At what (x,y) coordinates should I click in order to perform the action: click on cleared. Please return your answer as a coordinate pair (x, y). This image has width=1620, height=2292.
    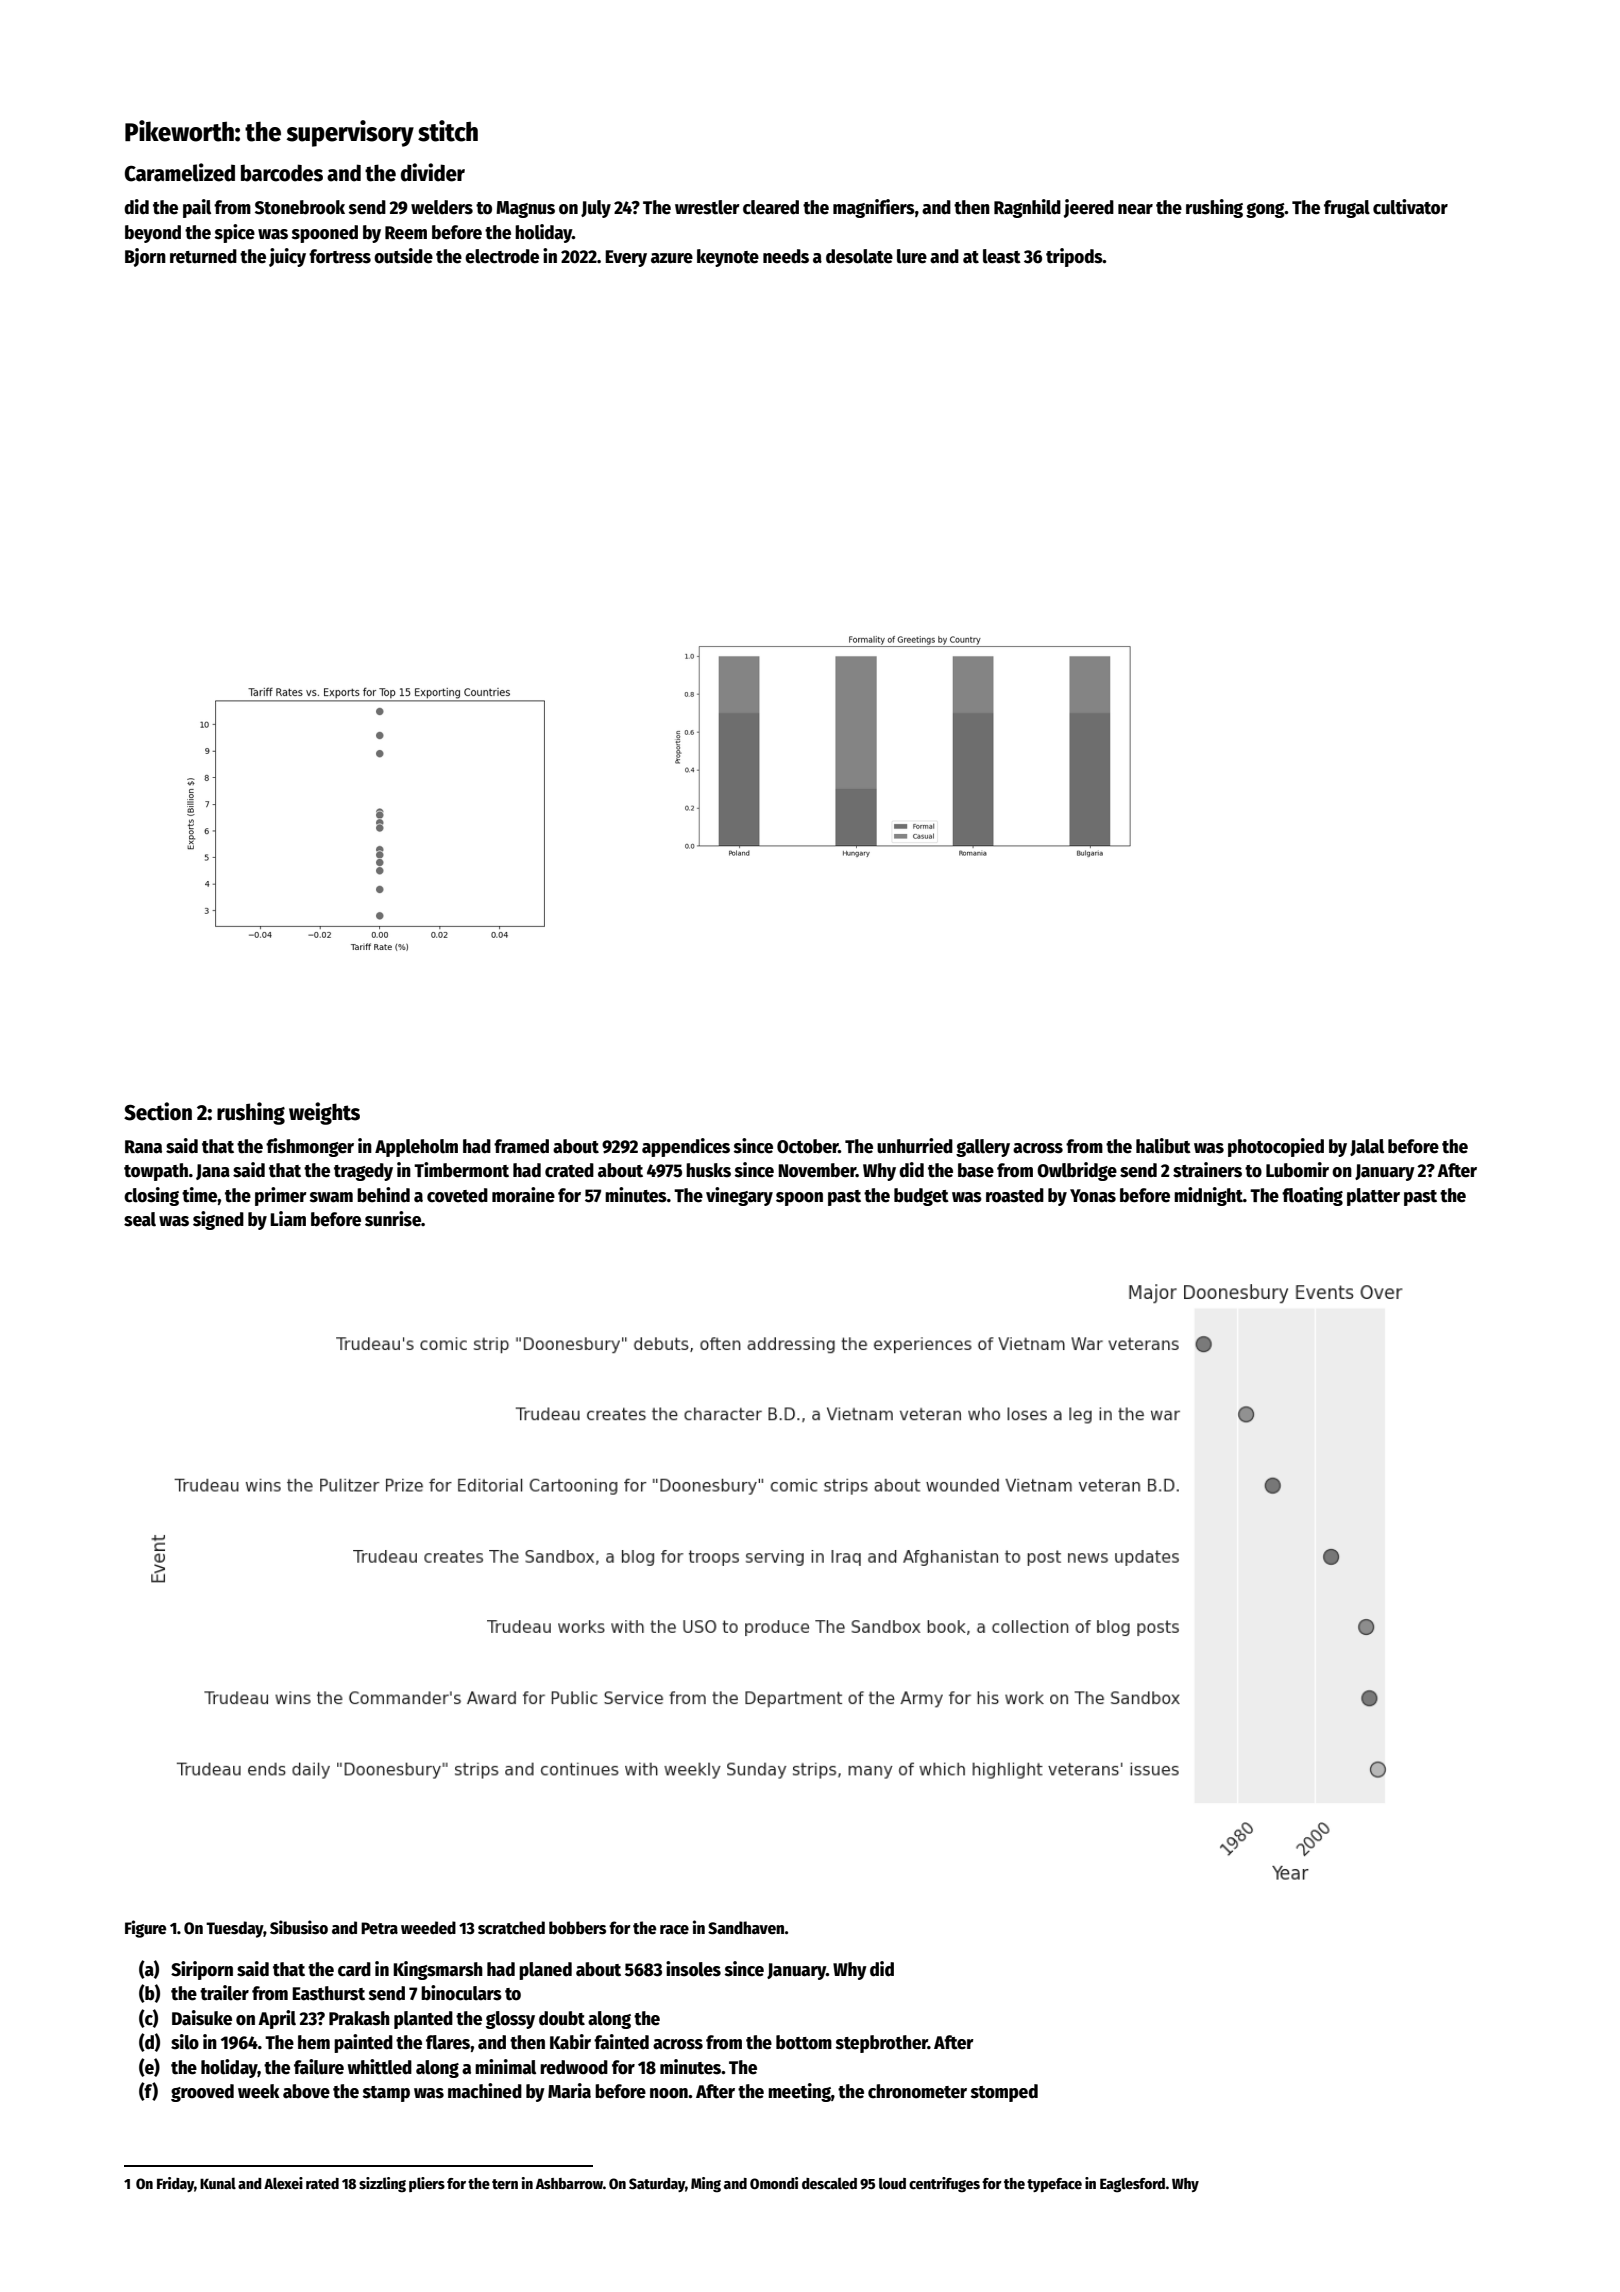
    Looking at the image, I should click on (771, 207).
